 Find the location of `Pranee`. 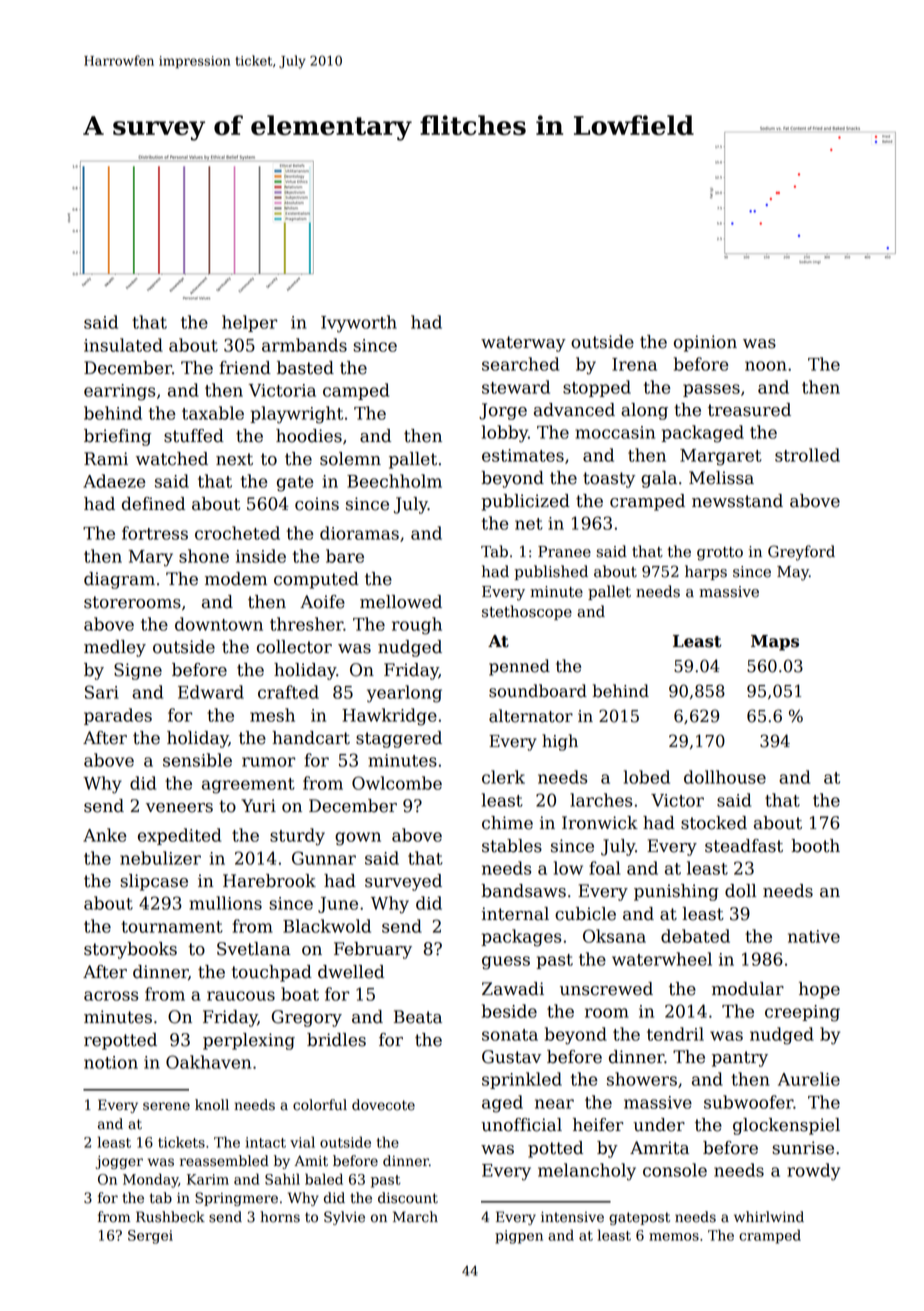

Pranee is located at coordinates (564, 552).
